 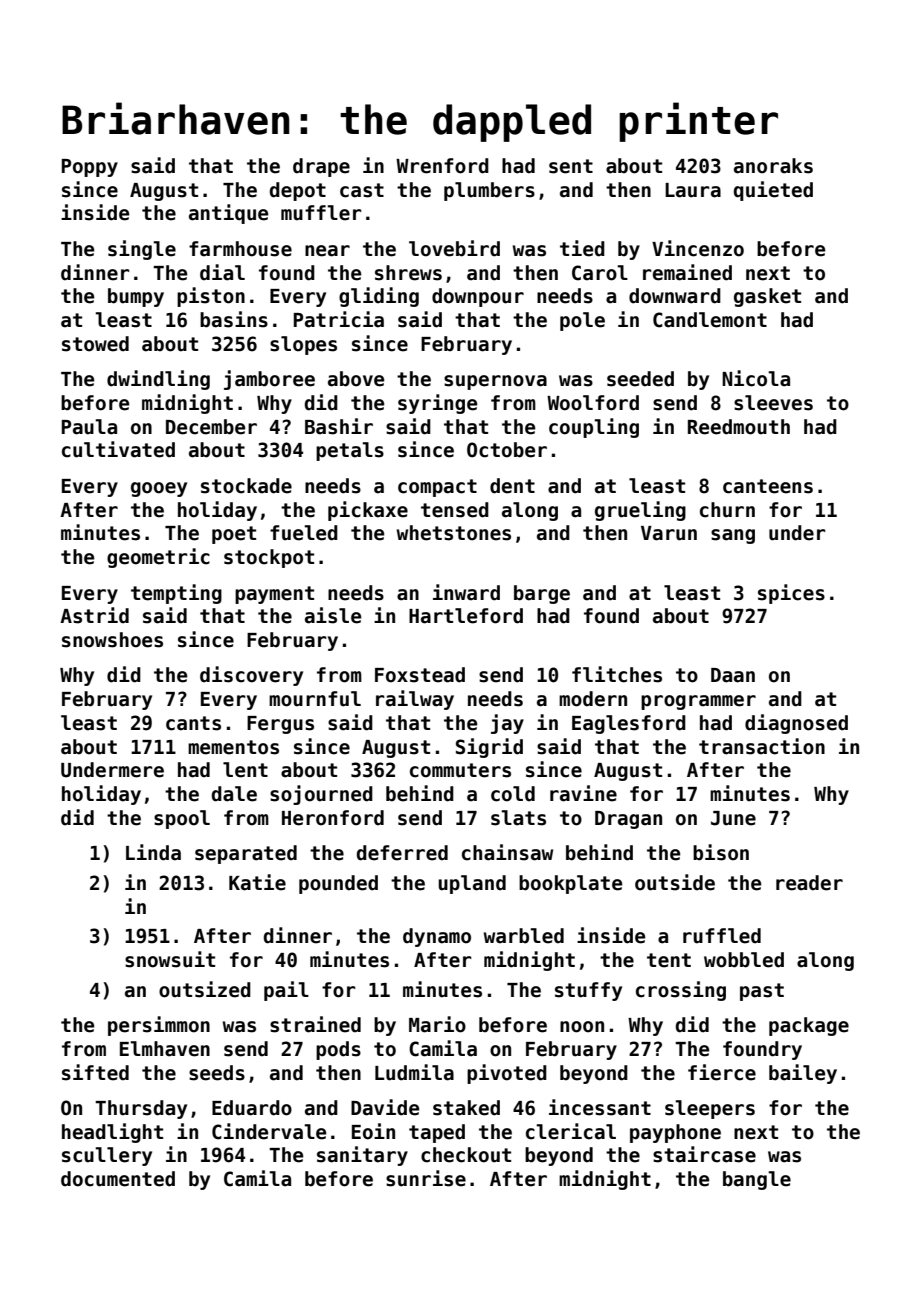 What do you see at coordinates (507, 450) in the screenshot?
I see `October` at bounding box center [507, 450].
